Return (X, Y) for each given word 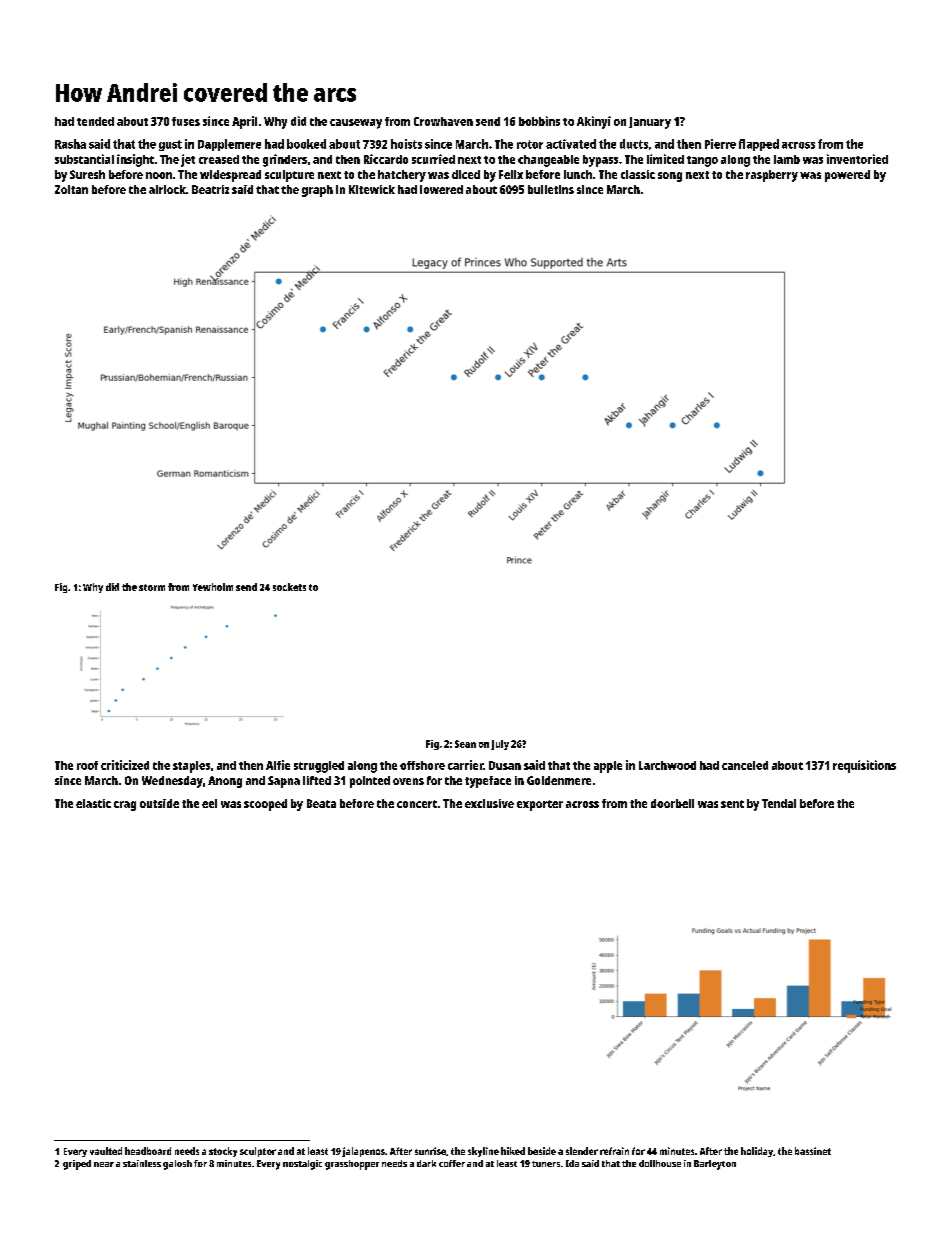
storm (152, 587)
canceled (745, 765)
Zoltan (71, 189)
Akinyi (594, 122)
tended (95, 121)
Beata (321, 803)
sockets (289, 587)
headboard (148, 1151)
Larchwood (667, 765)
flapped (759, 145)
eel (209, 803)
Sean (465, 744)
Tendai (779, 803)
